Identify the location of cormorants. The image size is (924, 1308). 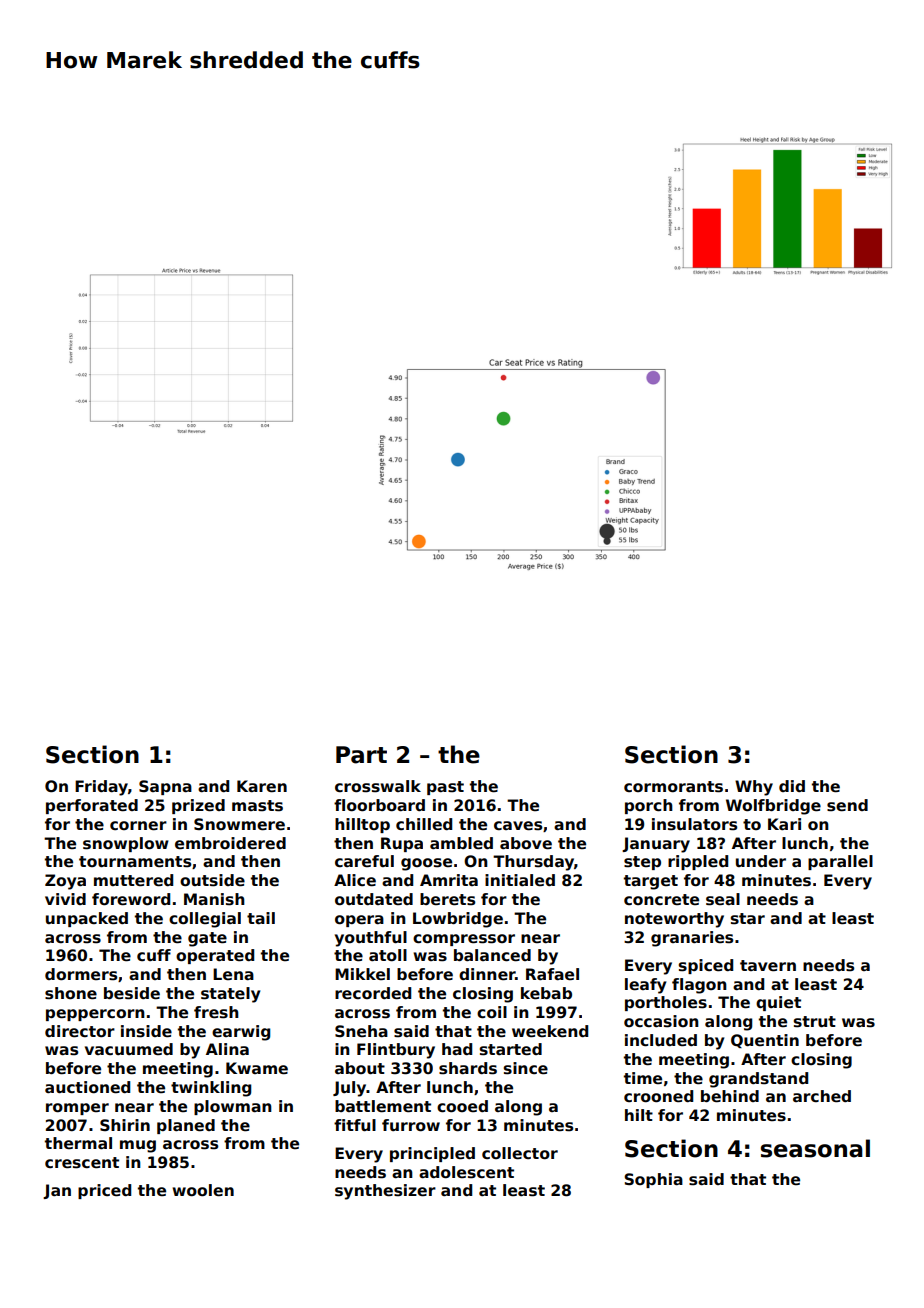
(673, 787).
